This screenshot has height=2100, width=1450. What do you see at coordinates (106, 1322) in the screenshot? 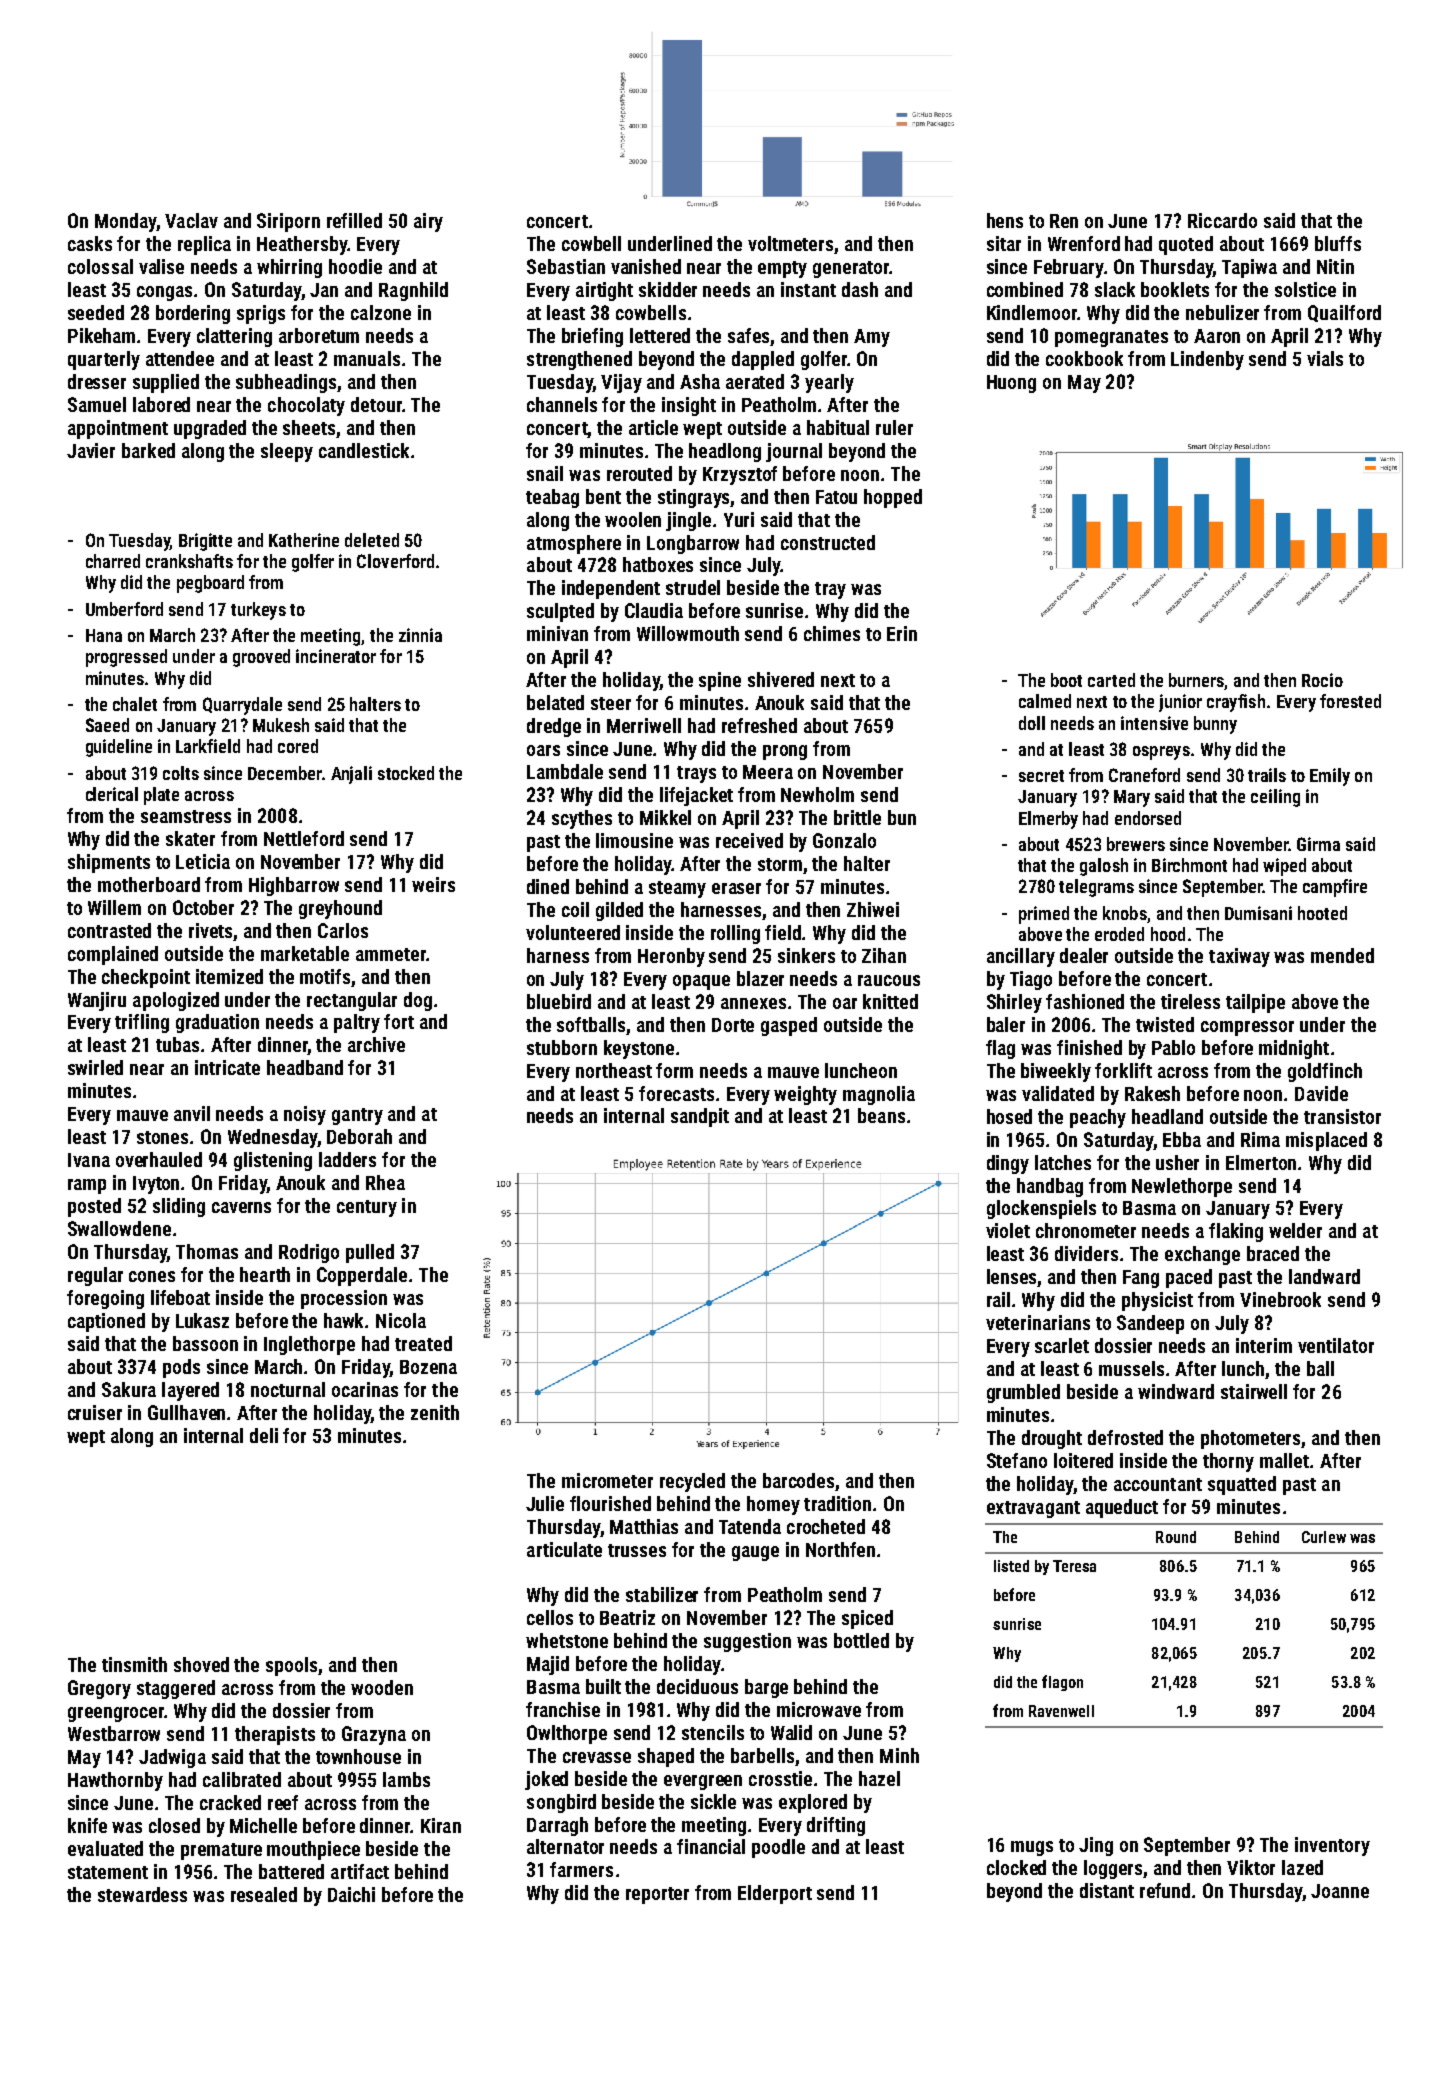
I see `captioned` at bounding box center [106, 1322].
